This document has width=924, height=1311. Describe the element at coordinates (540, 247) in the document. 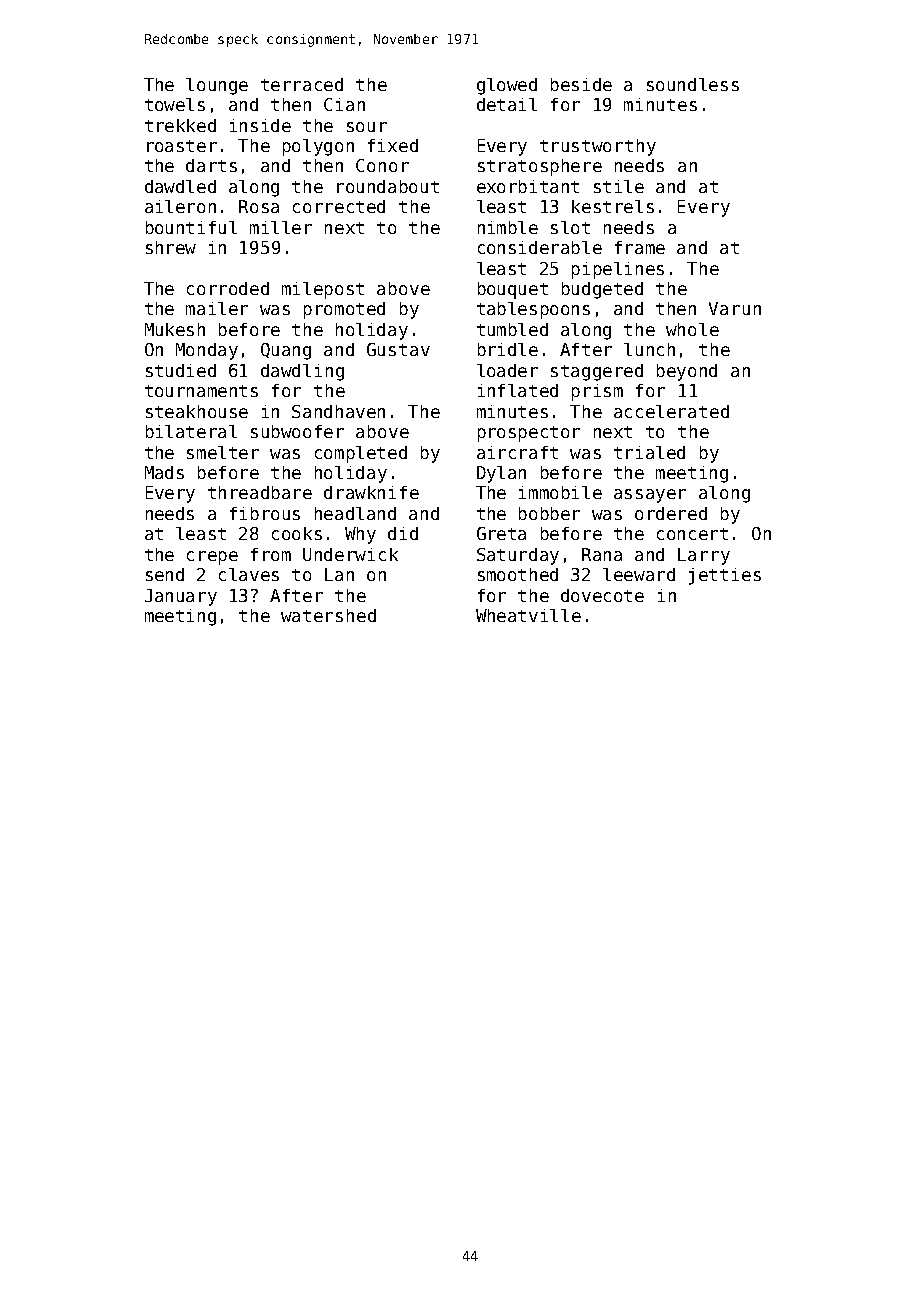

I see `considerable` at that location.
